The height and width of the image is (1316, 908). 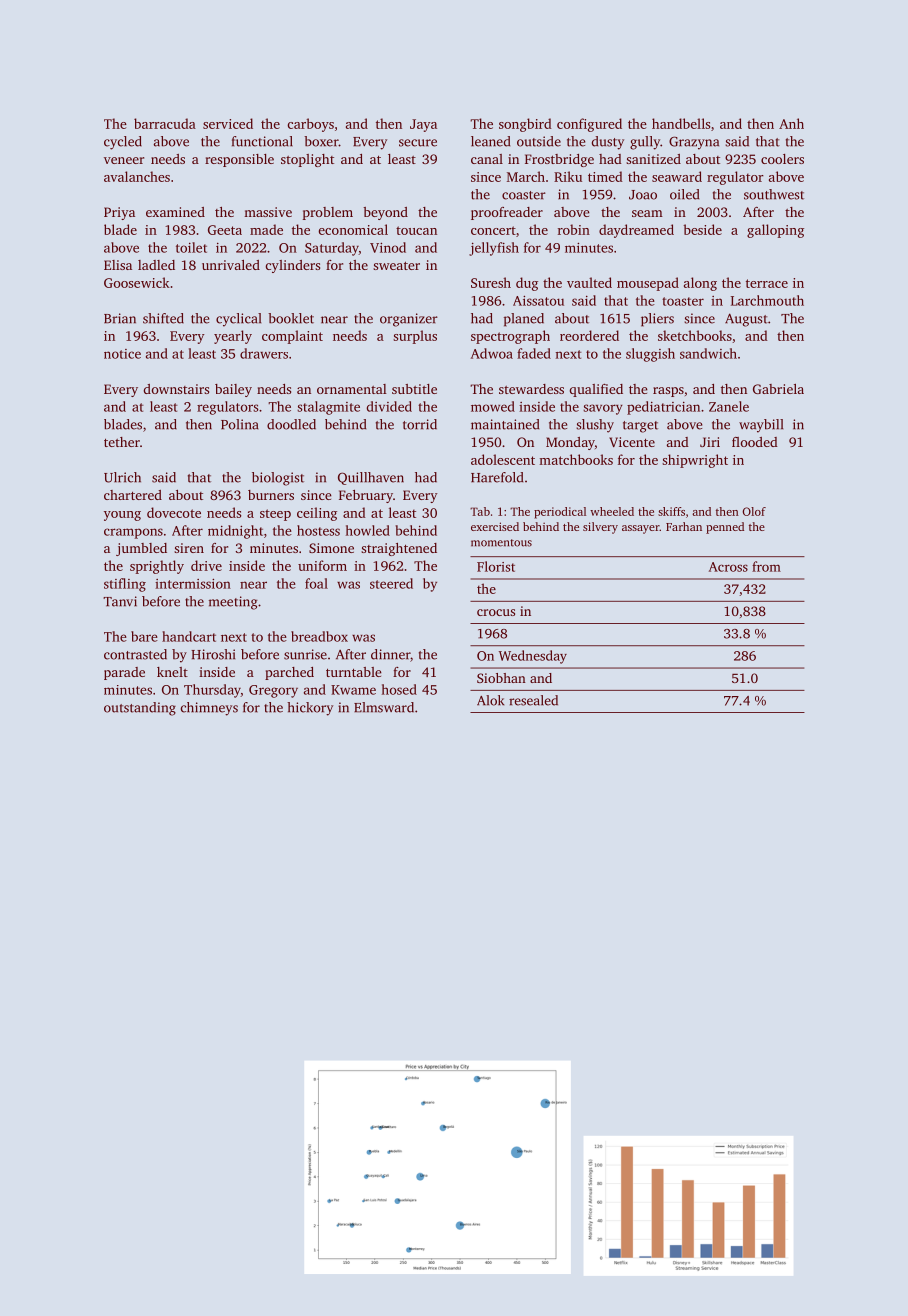 I want to click on sunrise, so click(x=305, y=654).
